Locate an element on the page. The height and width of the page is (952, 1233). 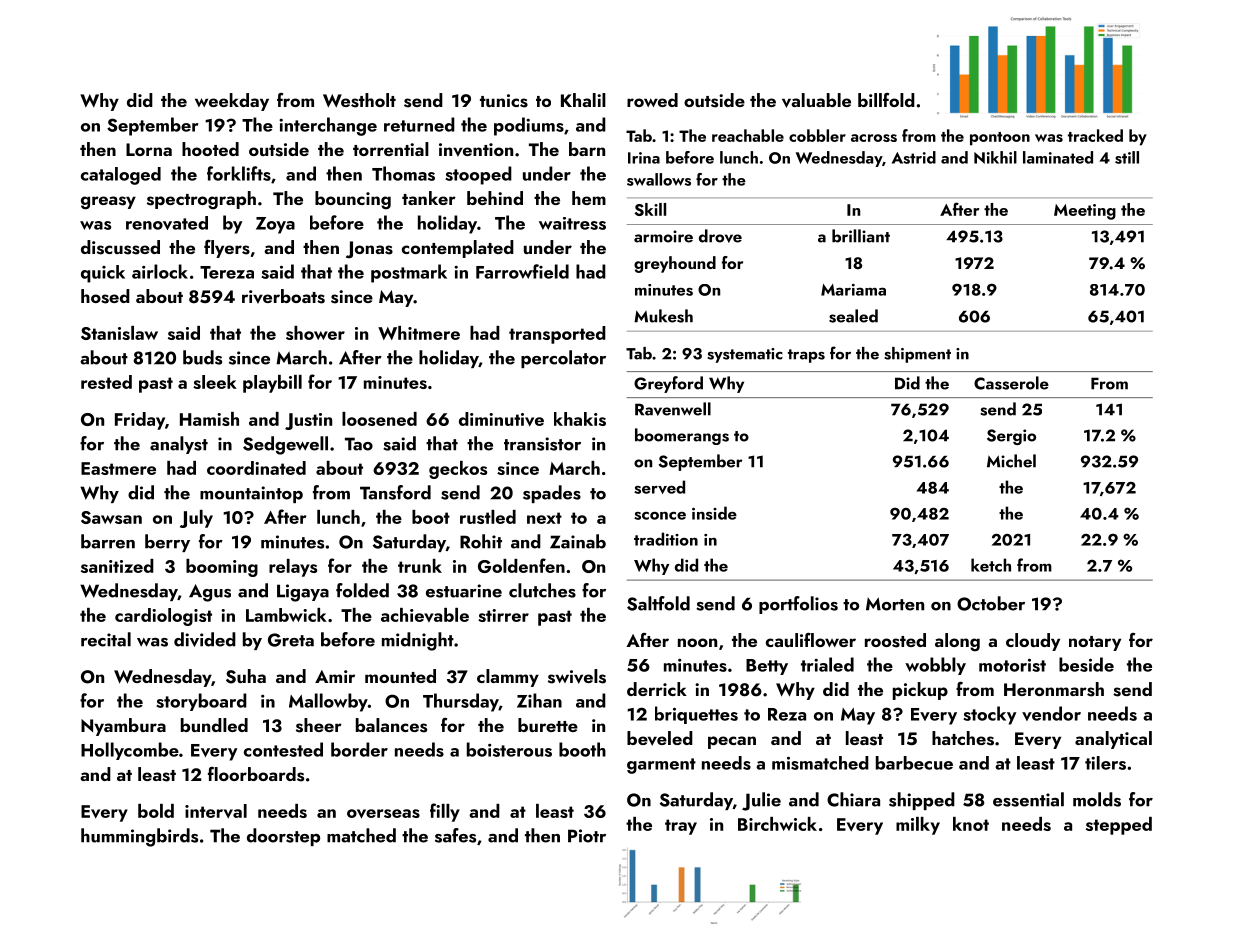
Whitmere is located at coordinates (419, 333).
